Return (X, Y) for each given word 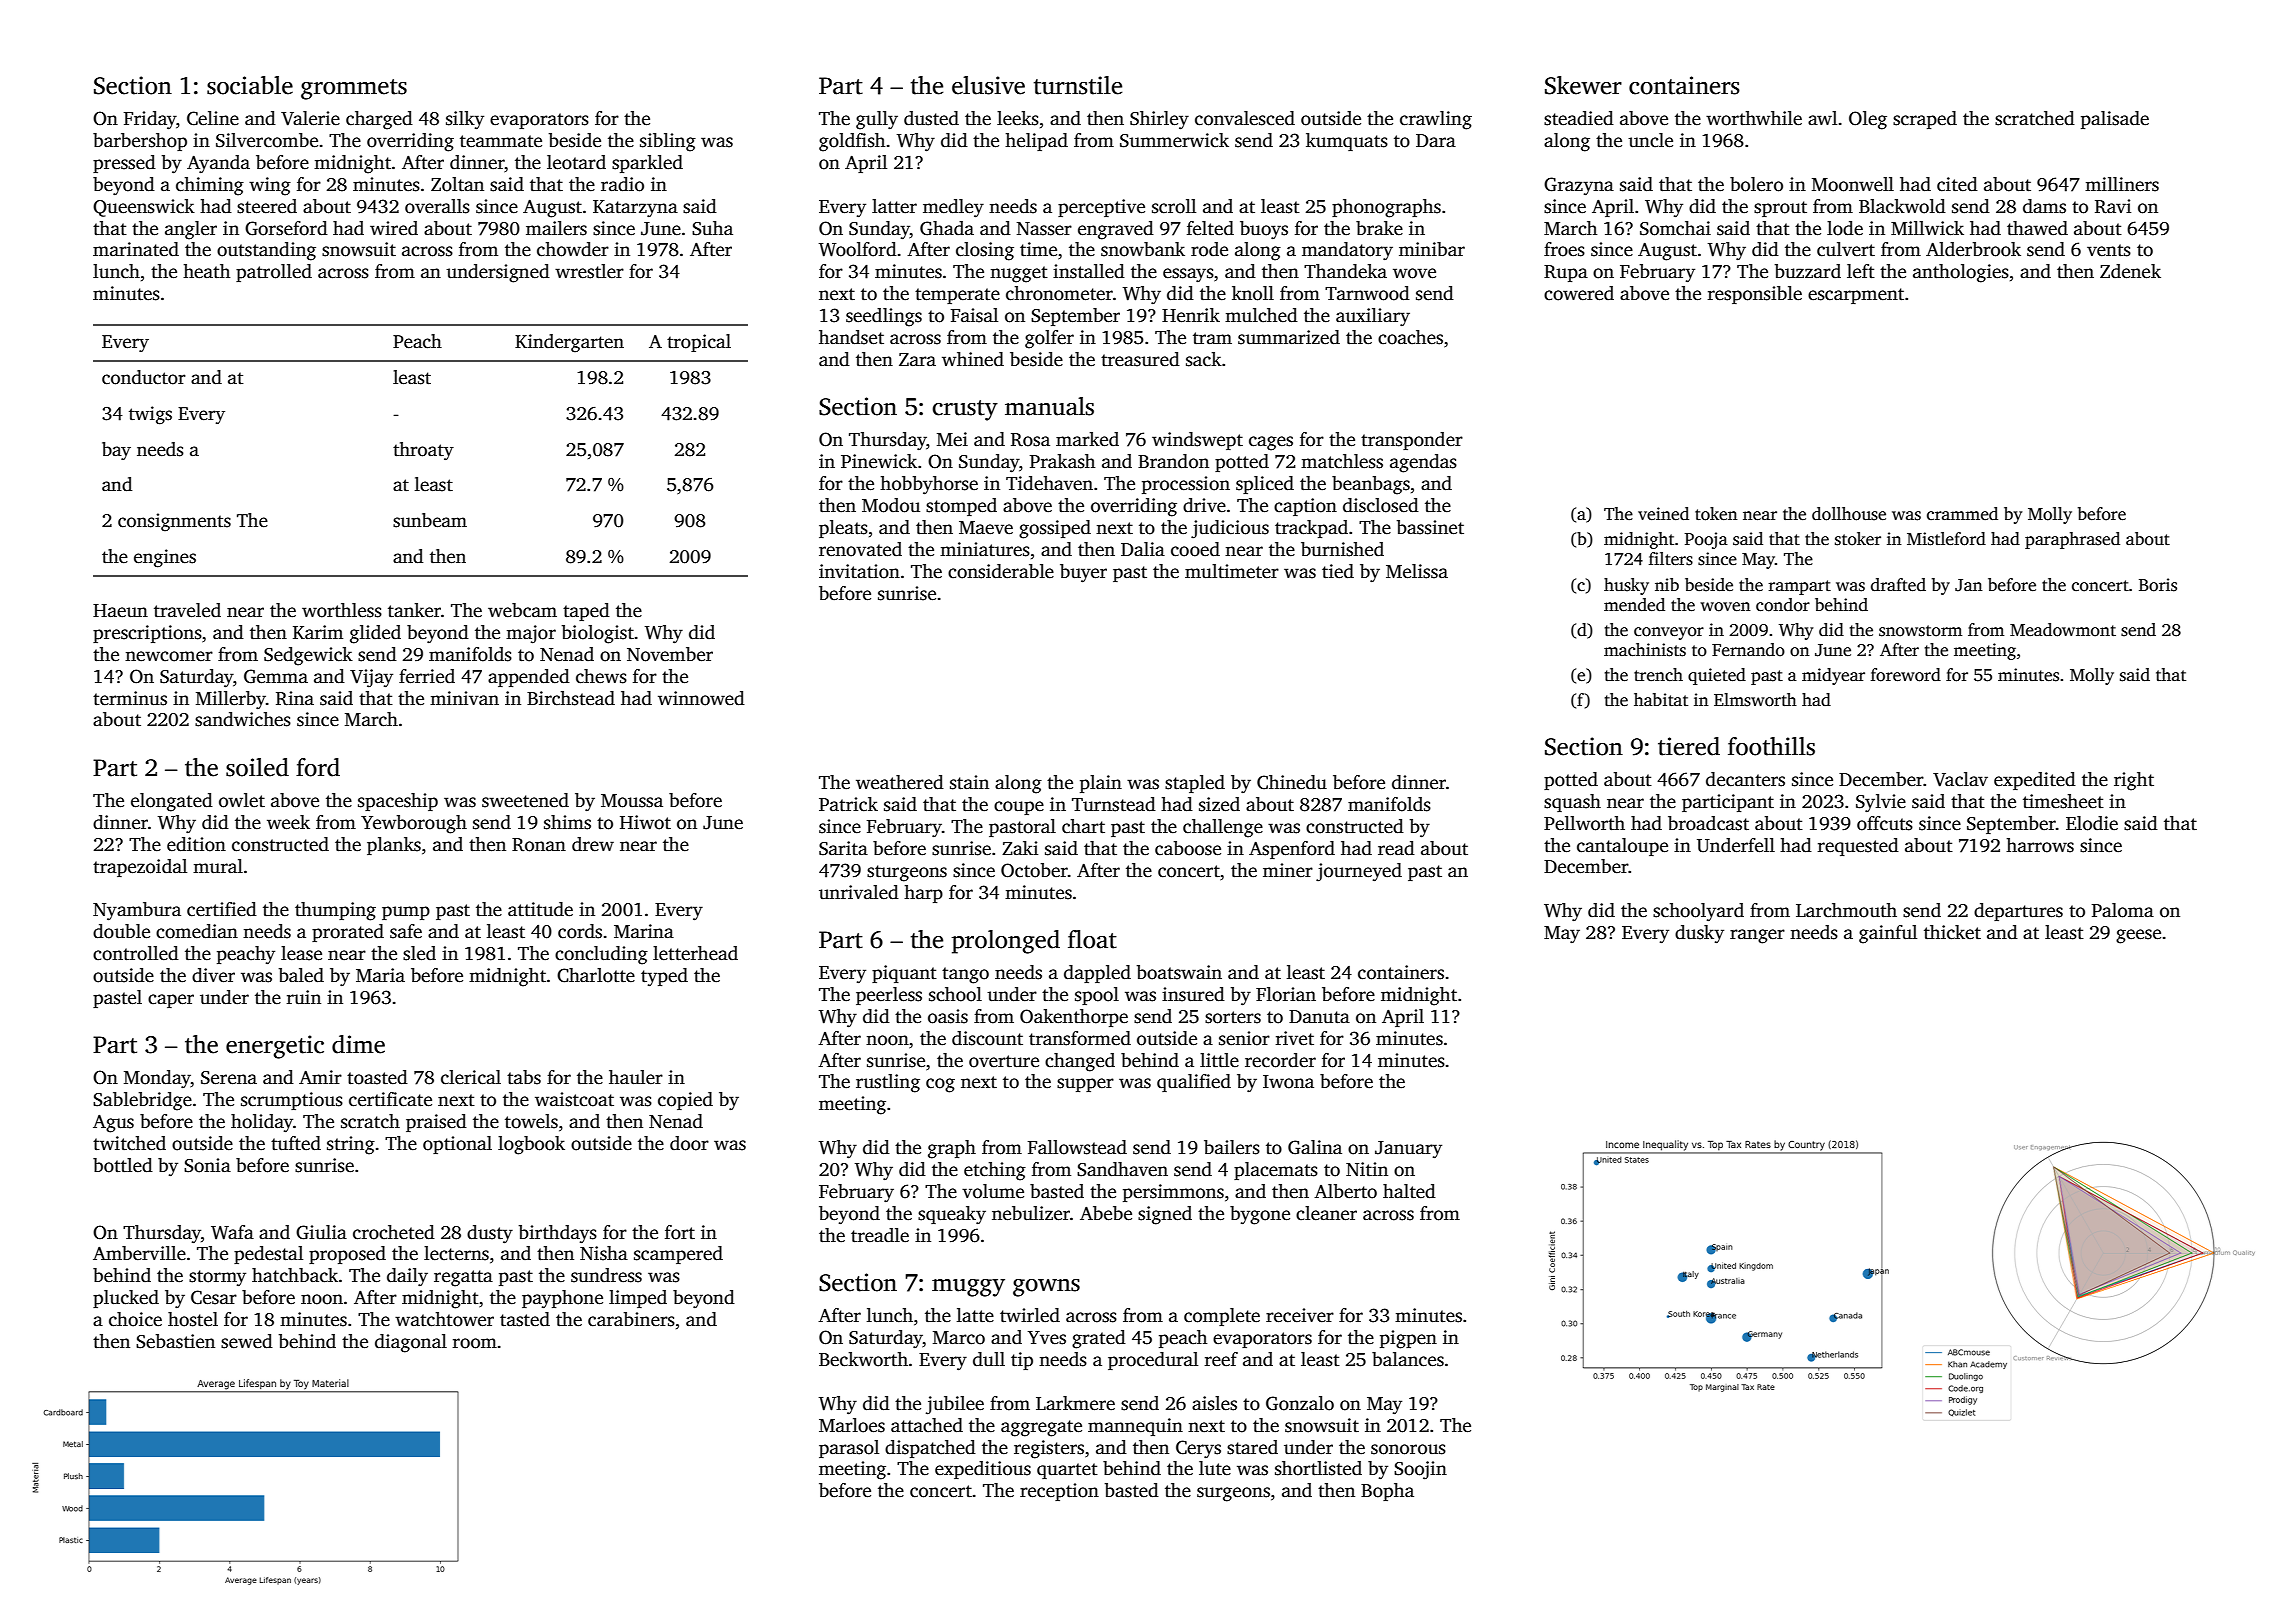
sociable (250, 85)
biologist (598, 634)
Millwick (1927, 228)
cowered (1579, 293)
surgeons (1233, 1494)
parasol (849, 1449)
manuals (1049, 406)
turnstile (1078, 85)
